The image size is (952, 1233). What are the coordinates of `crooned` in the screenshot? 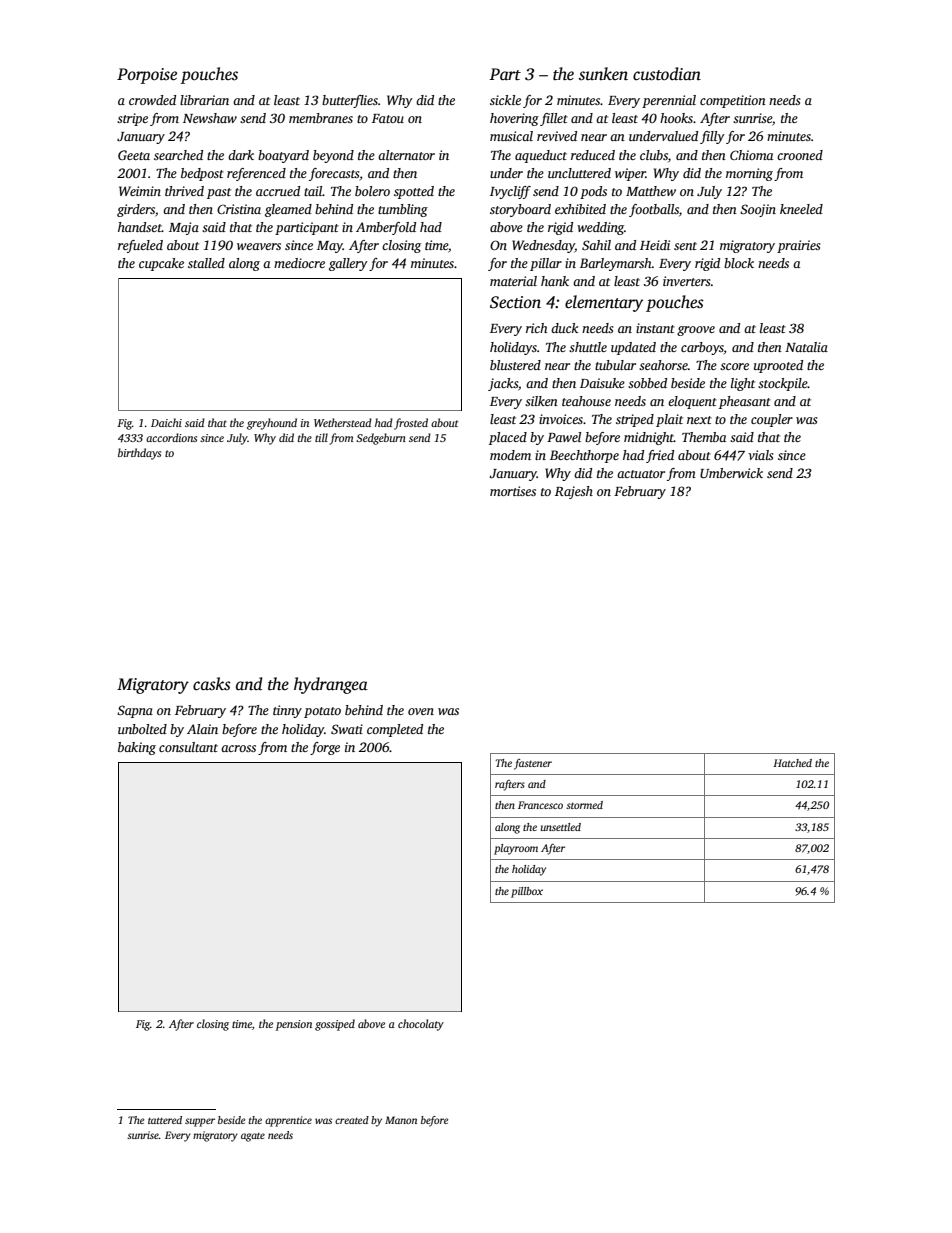 It's located at (800, 155).
